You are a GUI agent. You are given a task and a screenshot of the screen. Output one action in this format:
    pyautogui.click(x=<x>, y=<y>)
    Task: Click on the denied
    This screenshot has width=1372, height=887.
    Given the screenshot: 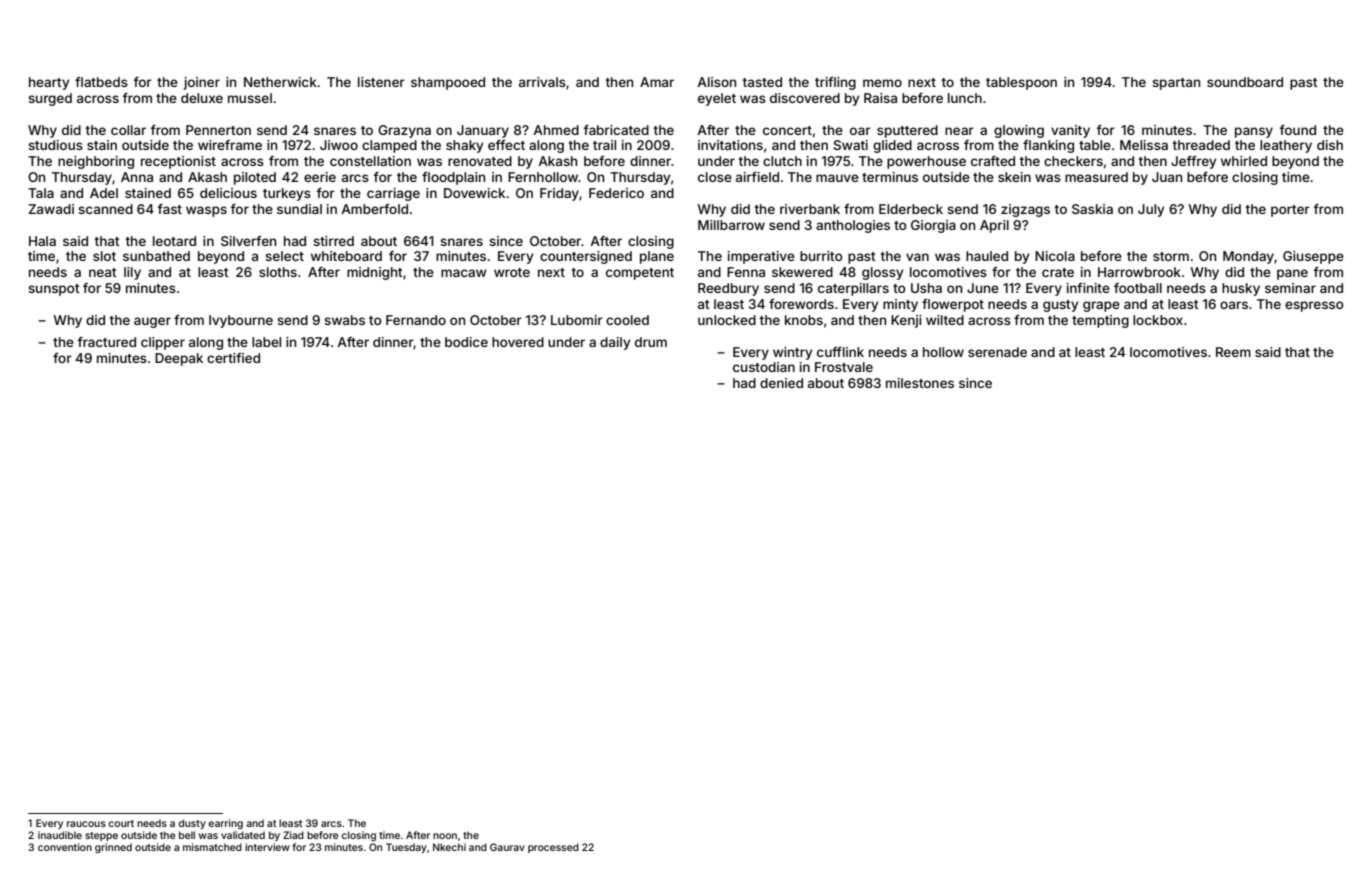 What is the action you would take?
    pyautogui.click(x=781, y=383)
